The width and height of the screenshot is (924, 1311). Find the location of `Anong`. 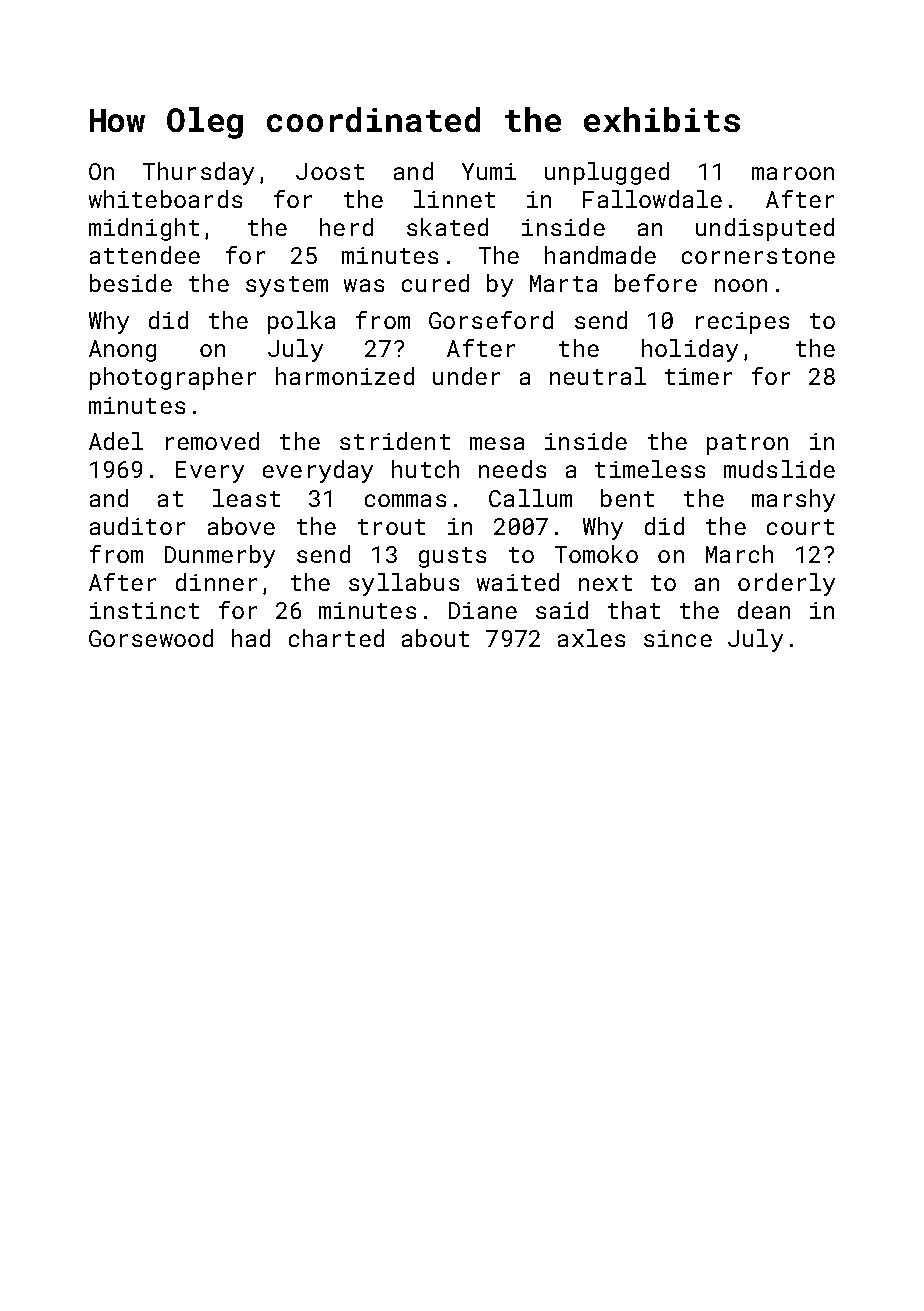

Anong is located at coordinates (122, 351).
